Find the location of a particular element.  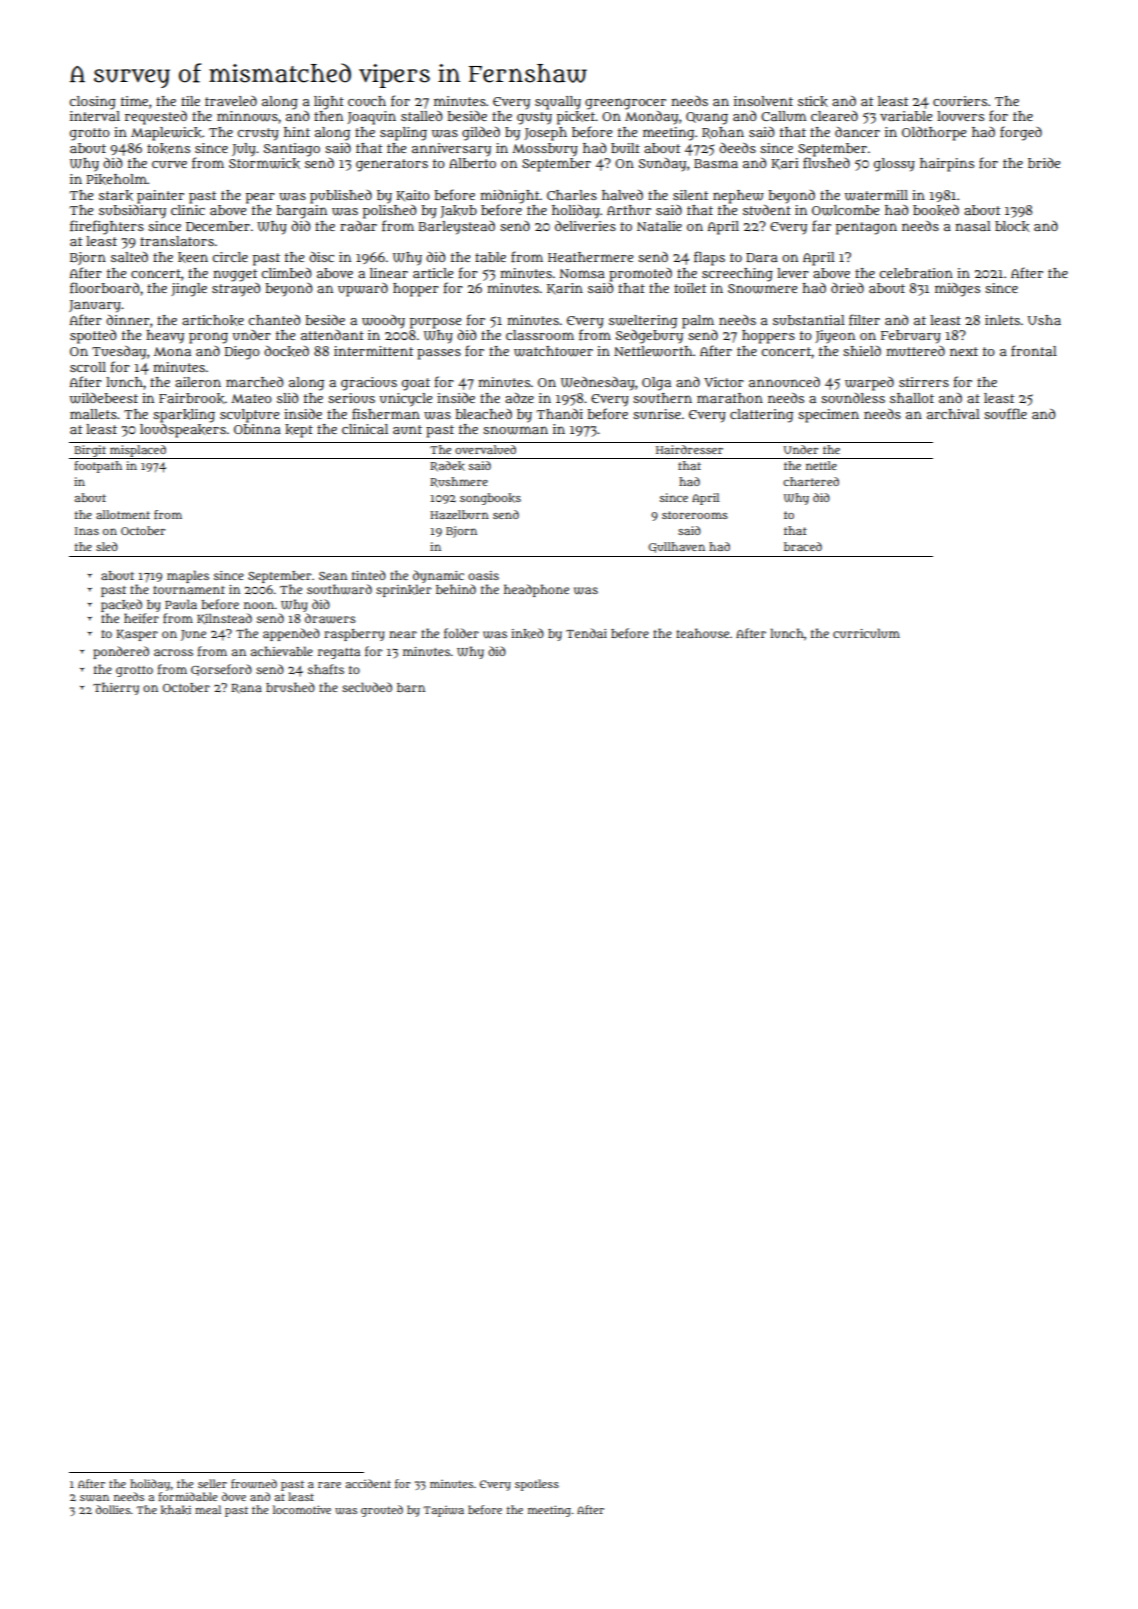

curriculum is located at coordinates (866, 633).
